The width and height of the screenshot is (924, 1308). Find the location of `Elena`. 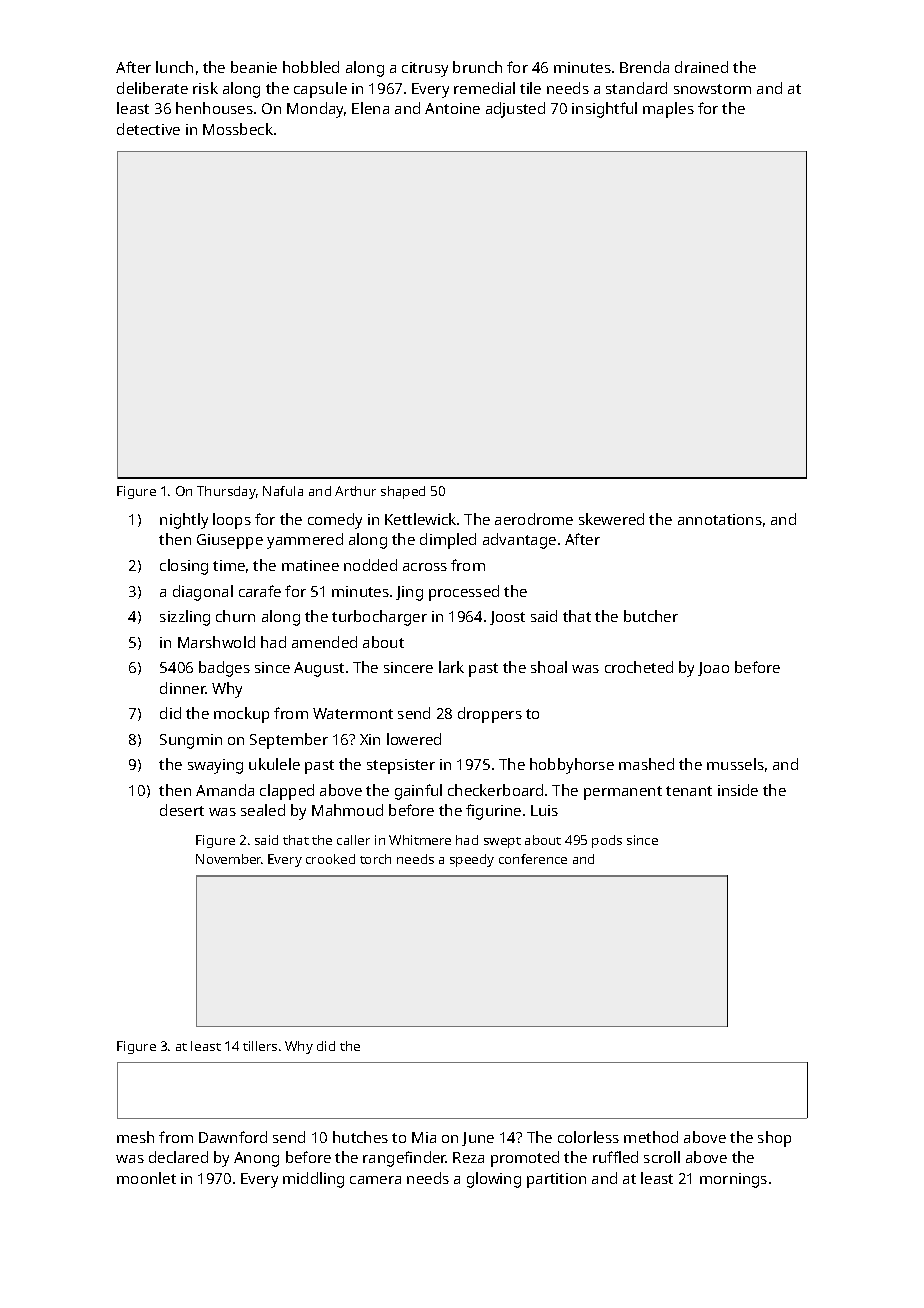

Elena is located at coordinates (370, 108).
